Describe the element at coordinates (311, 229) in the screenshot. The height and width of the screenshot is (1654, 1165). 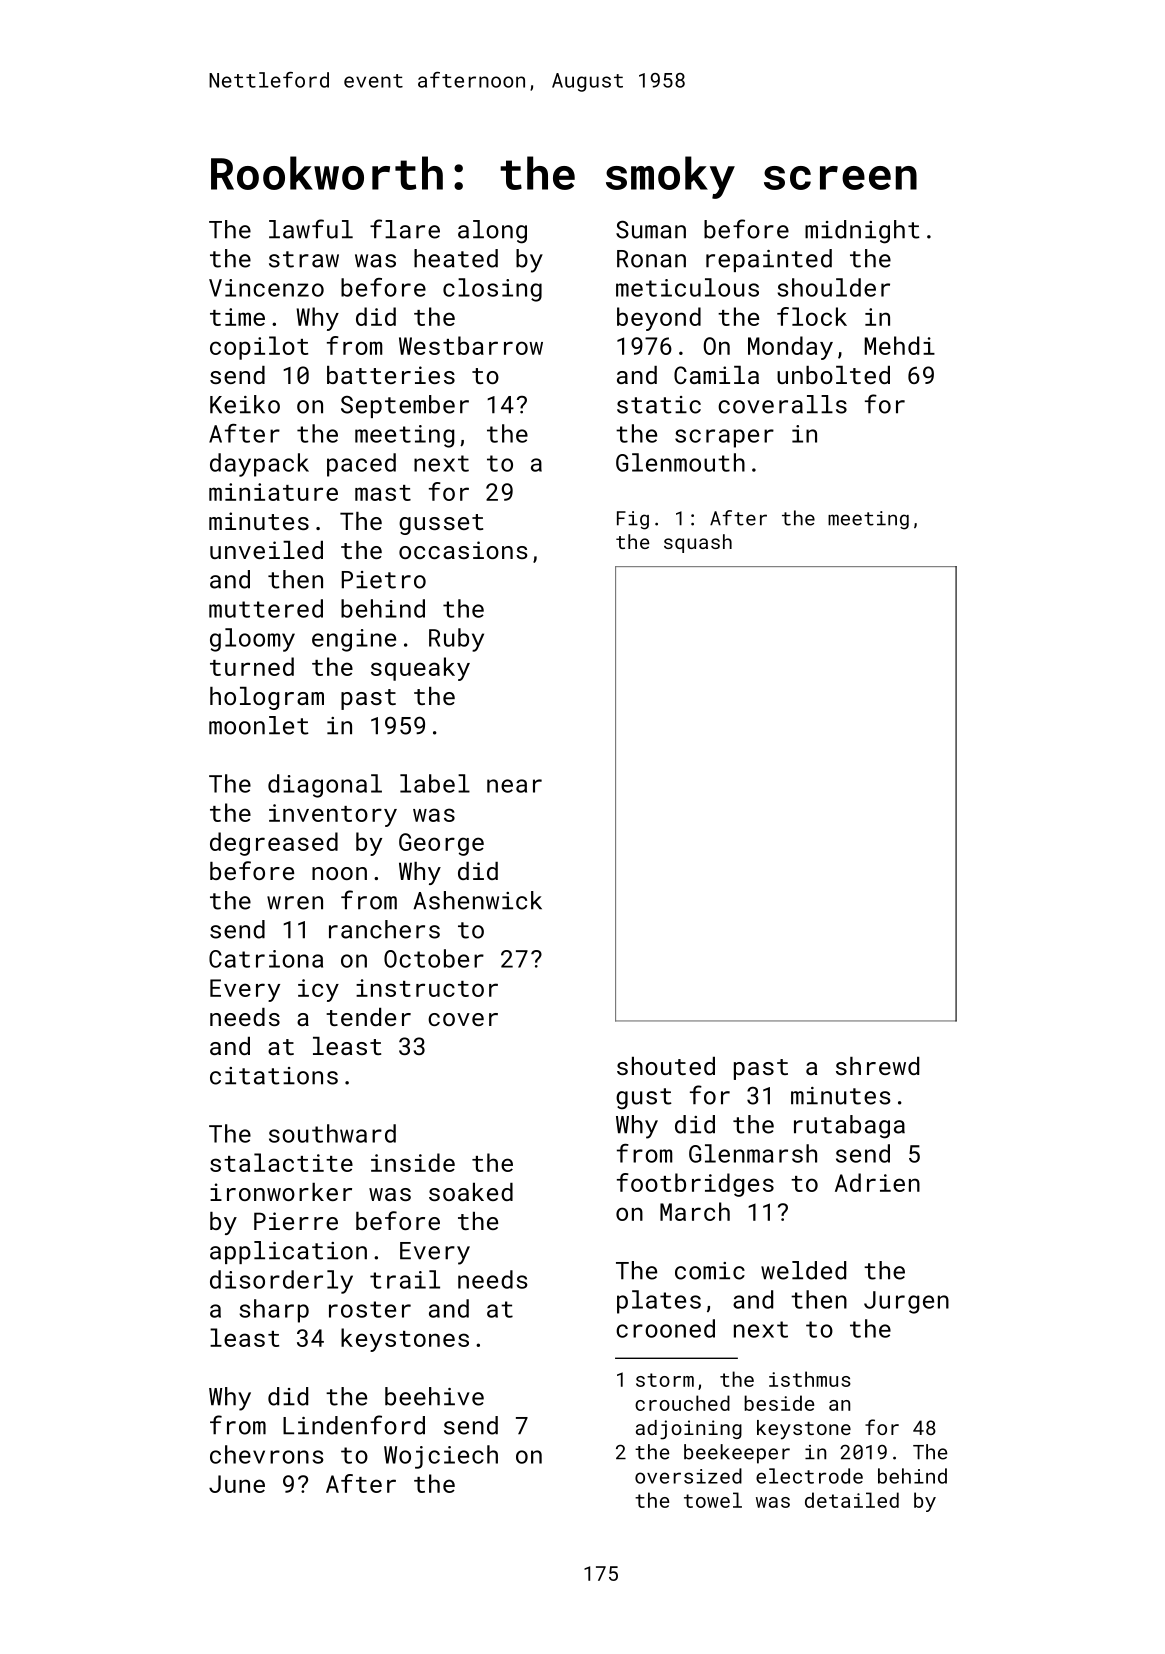
I see `lawful` at that location.
